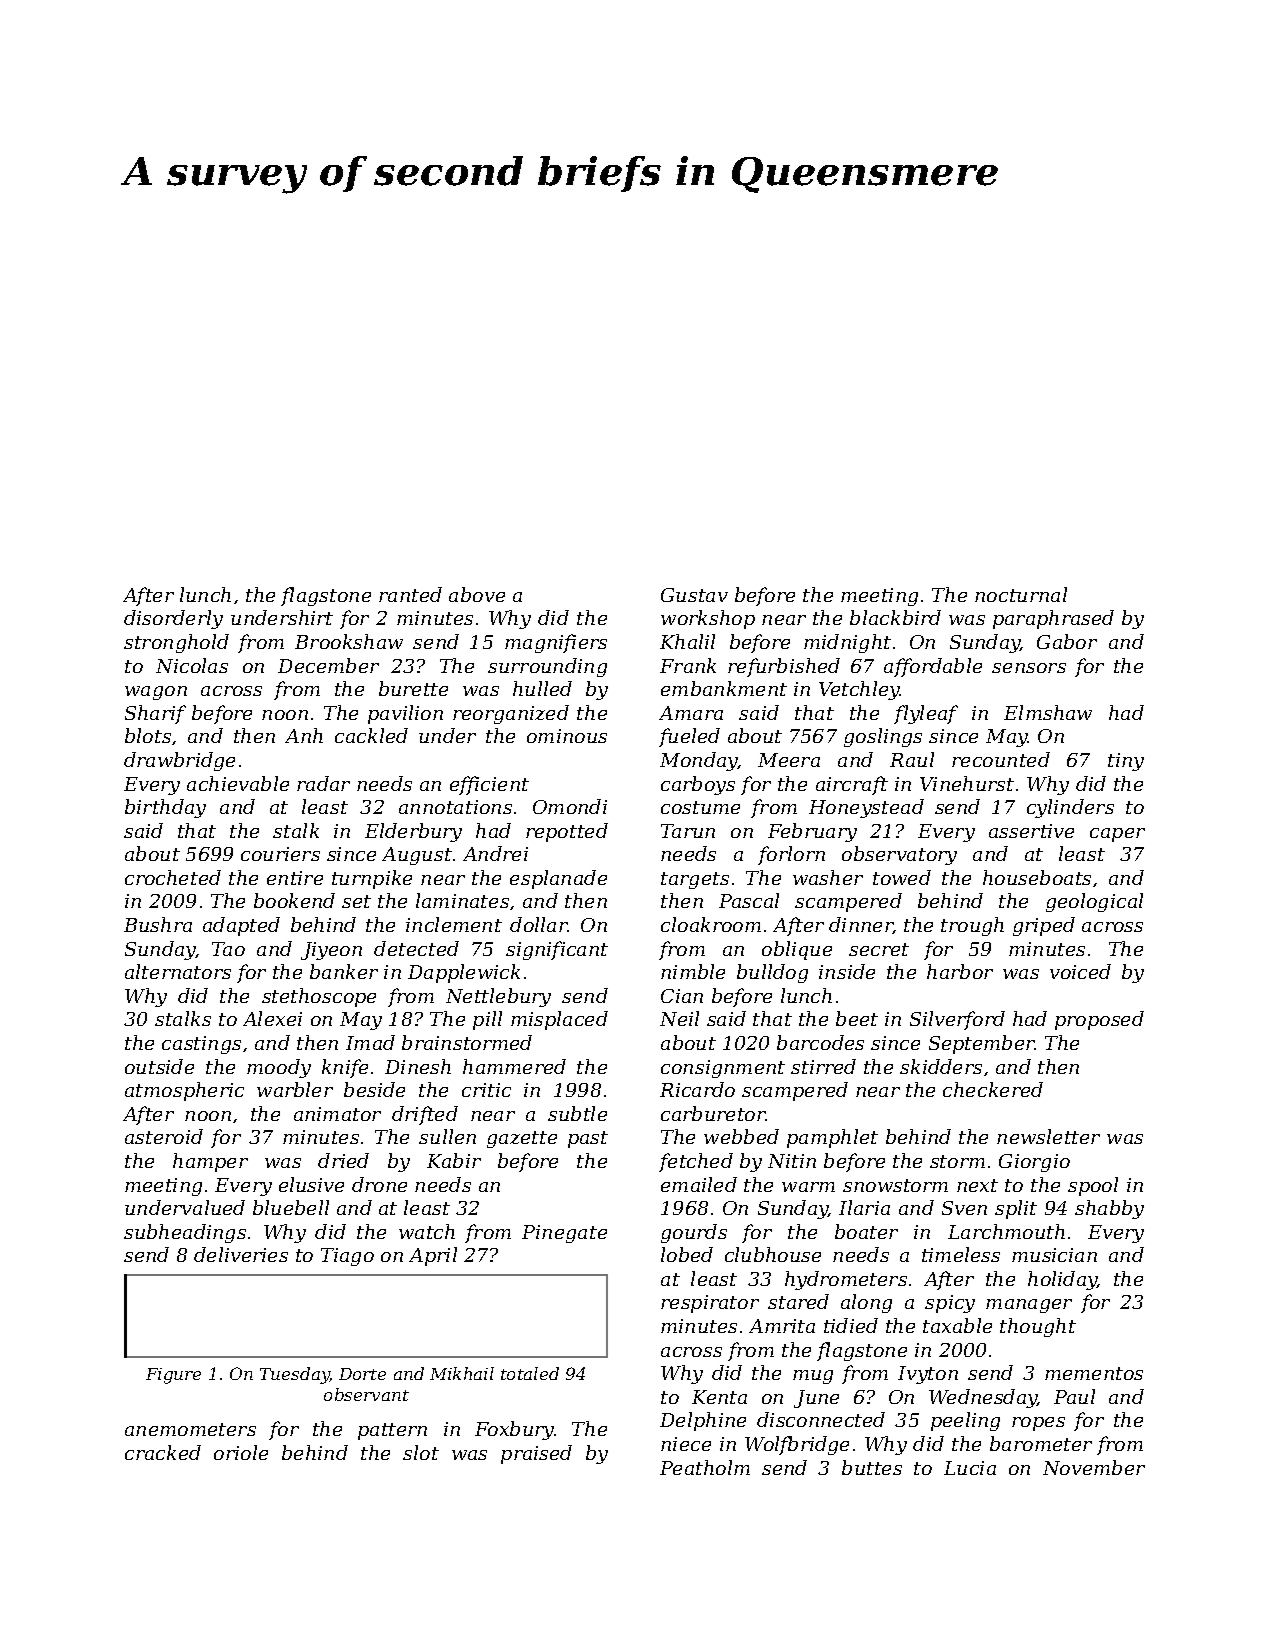  What do you see at coordinates (241, 1254) in the screenshot?
I see `deliveries` at bounding box center [241, 1254].
